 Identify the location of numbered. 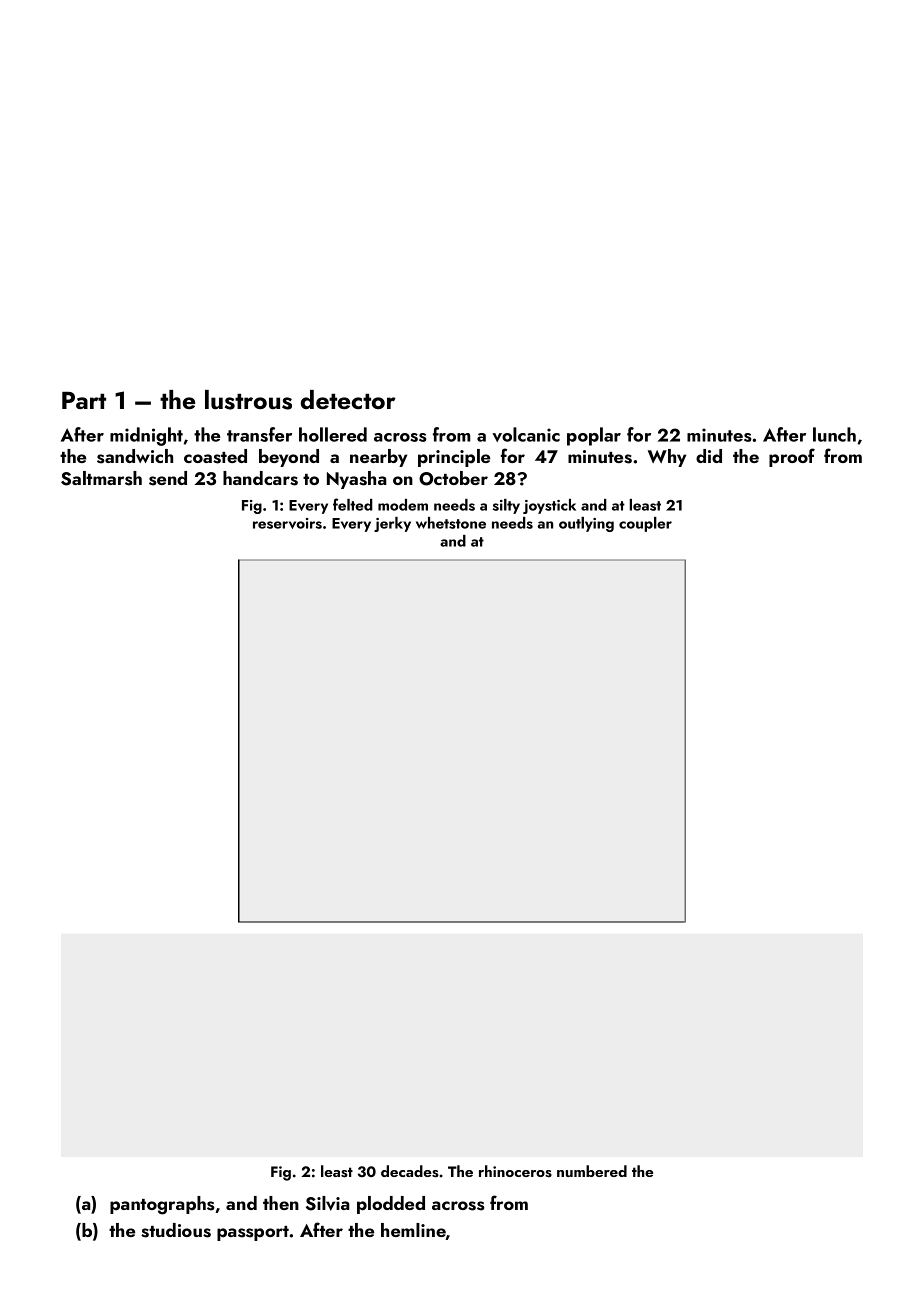
(592, 1171).
